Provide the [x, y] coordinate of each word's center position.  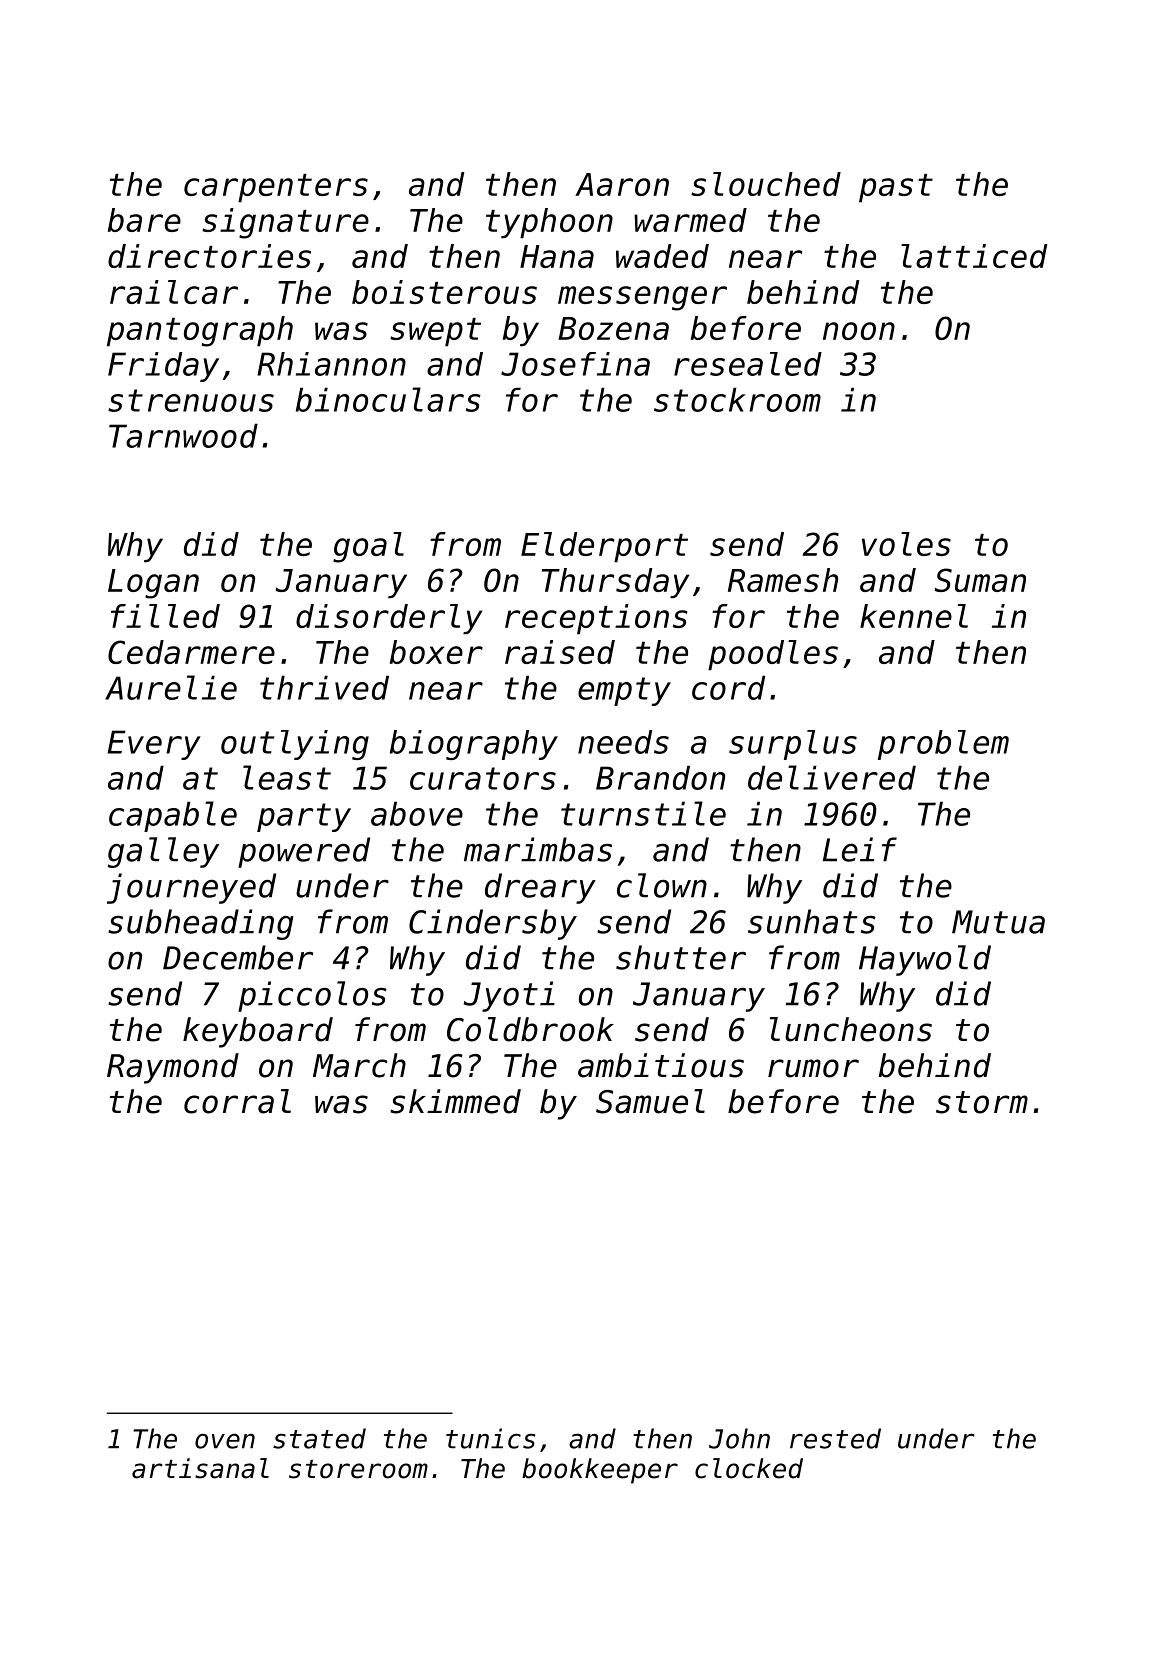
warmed [690, 220]
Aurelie [171, 687]
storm [982, 1102]
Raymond [173, 1068]
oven [225, 1441]
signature [285, 223]
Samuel [650, 1101]
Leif [860, 849]
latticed [974, 256]
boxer [436, 652]
